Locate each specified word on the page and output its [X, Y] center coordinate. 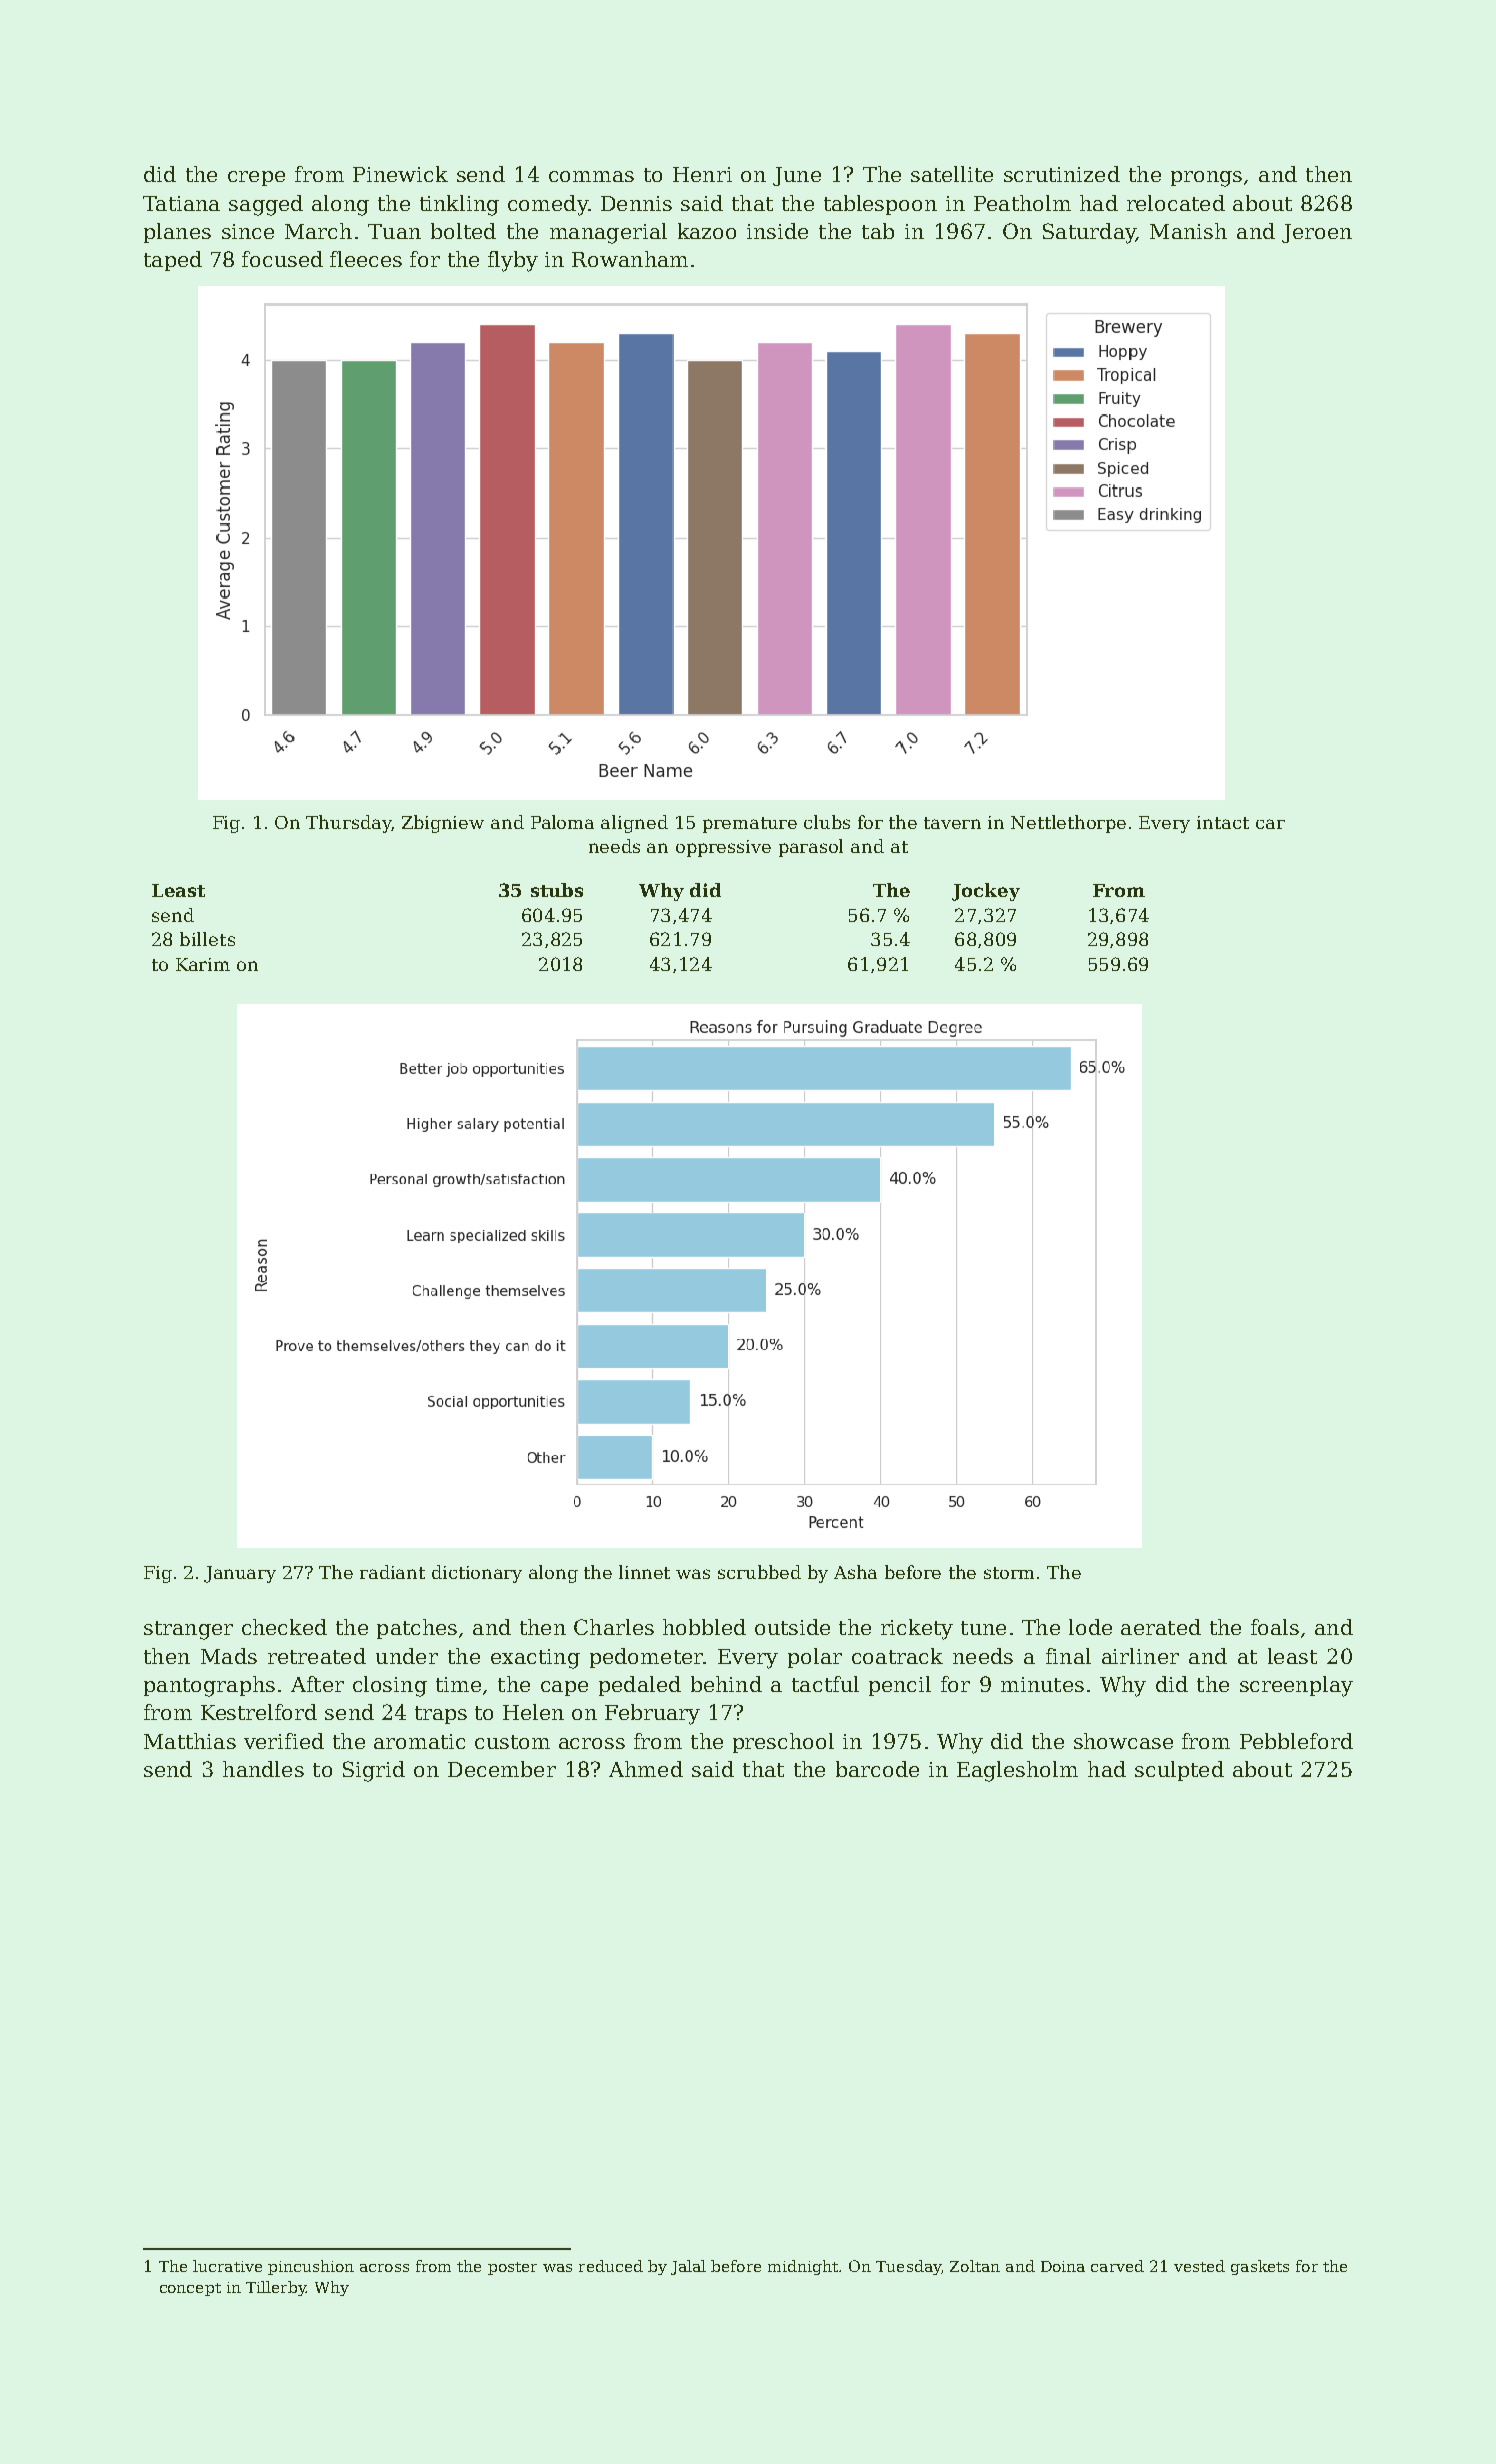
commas [591, 176]
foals [1275, 1627]
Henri [702, 174]
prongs [1206, 179]
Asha [855, 1572]
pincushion [311, 2267]
